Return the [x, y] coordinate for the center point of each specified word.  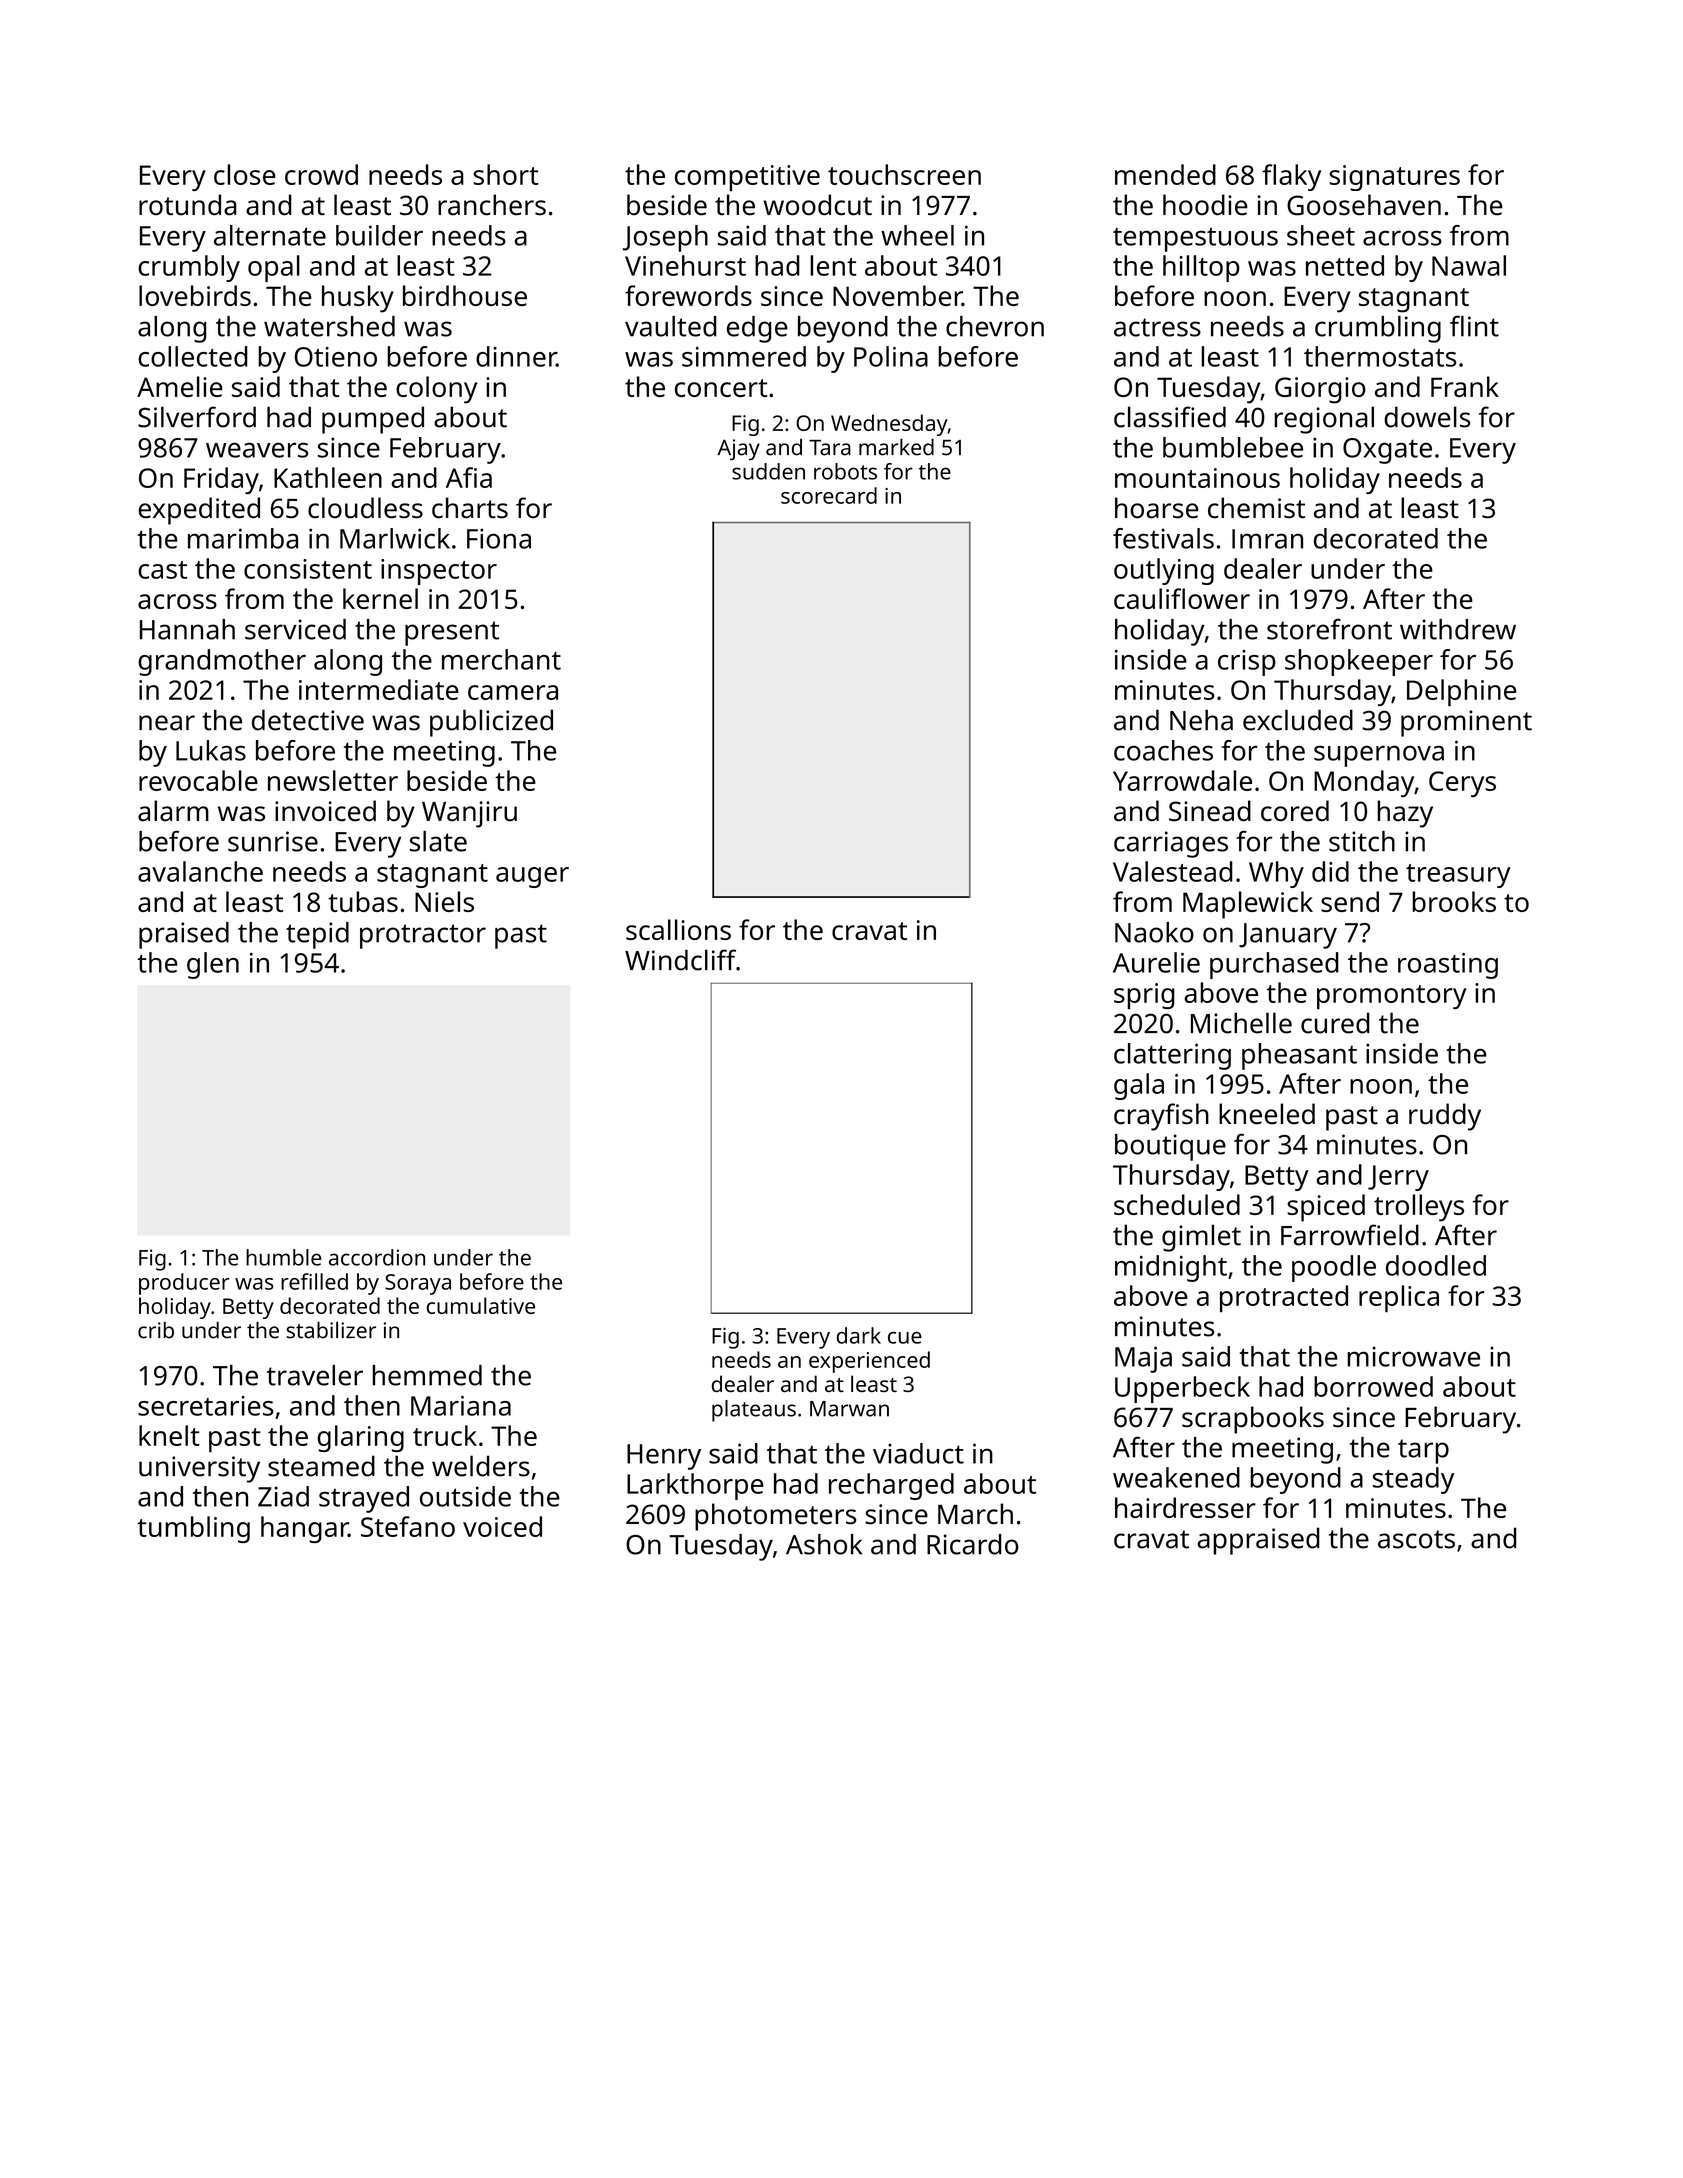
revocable [198, 780]
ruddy [1445, 1117]
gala [1139, 1086]
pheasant [1299, 1056]
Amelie [180, 386]
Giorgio [1320, 390]
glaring [360, 1438]
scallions [678, 929]
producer [184, 1284]
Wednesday [889, 425]
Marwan [849, 1409]
